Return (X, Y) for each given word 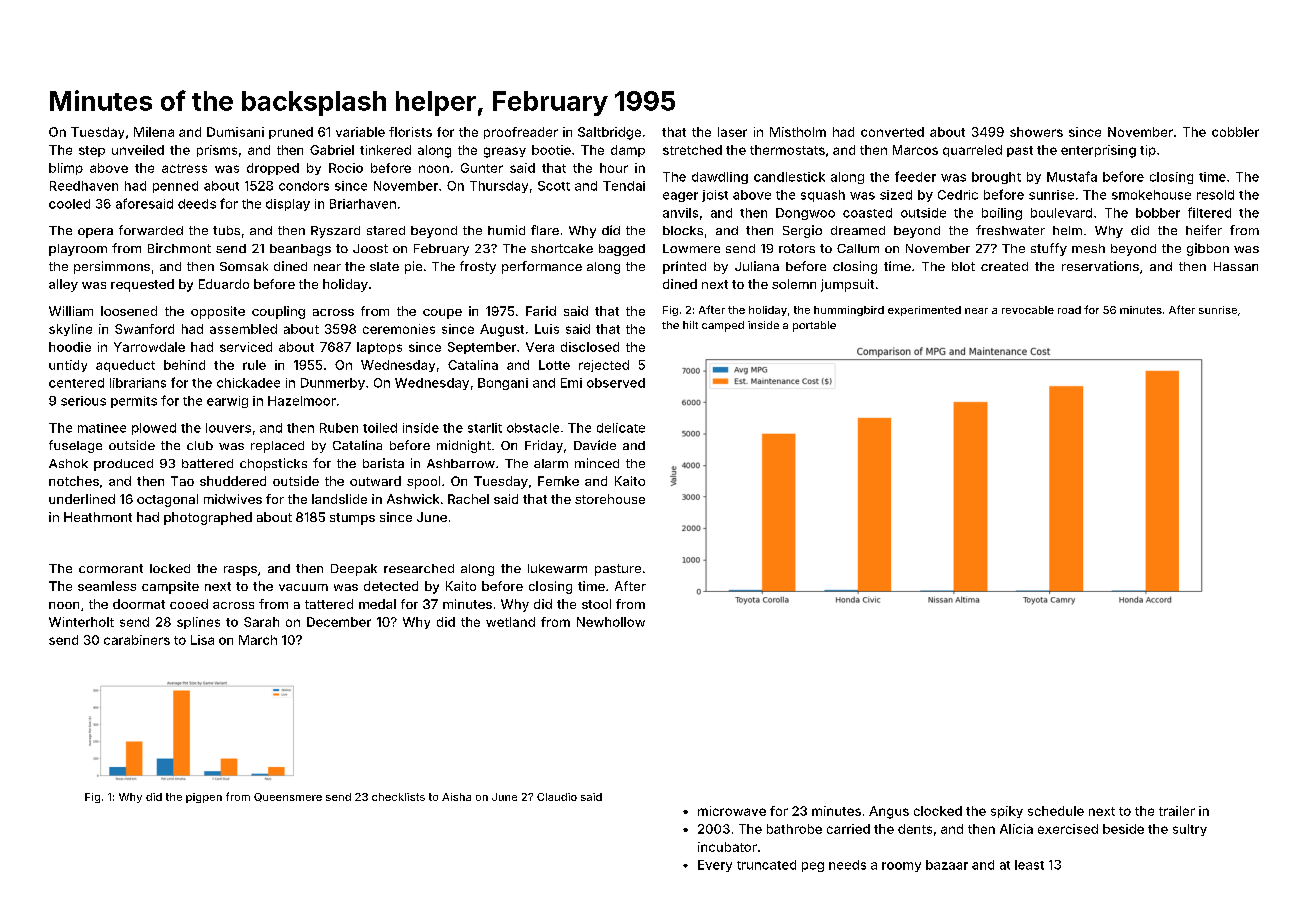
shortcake (562, 248)
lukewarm (557, 568)
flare (545, 230)
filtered (1209, 212)
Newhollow (611, 622)
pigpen (204, 798)
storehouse (610, 499)
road (1069, 310)
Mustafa (1072, 176)
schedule (1056, 811)
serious (83, 401)
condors (304, 186)
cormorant (111, 568)
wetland (510, 622)
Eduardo (224, 284)
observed (616, 383)
